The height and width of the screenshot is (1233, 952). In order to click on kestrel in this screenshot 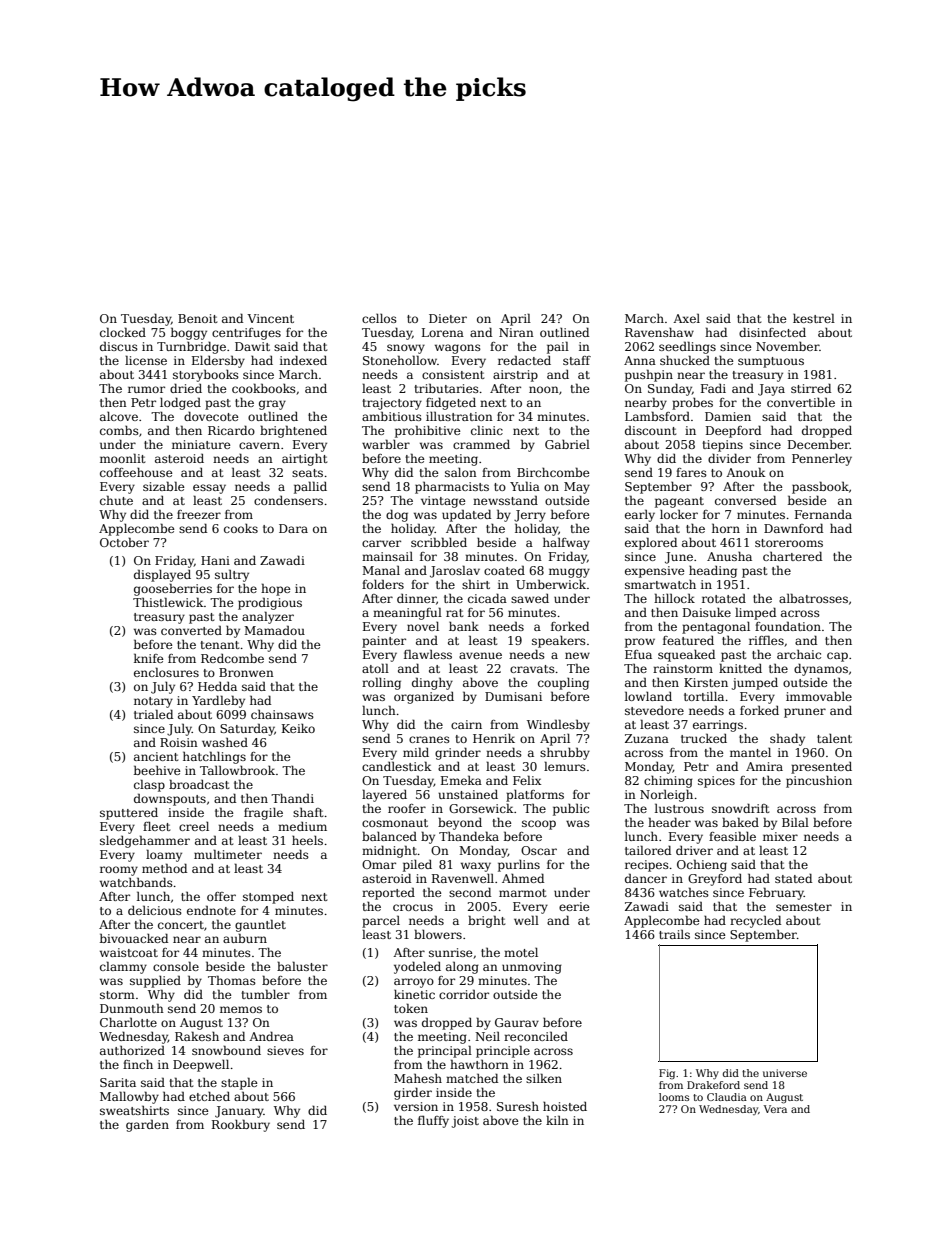, I will do `click(814, 318)`.
